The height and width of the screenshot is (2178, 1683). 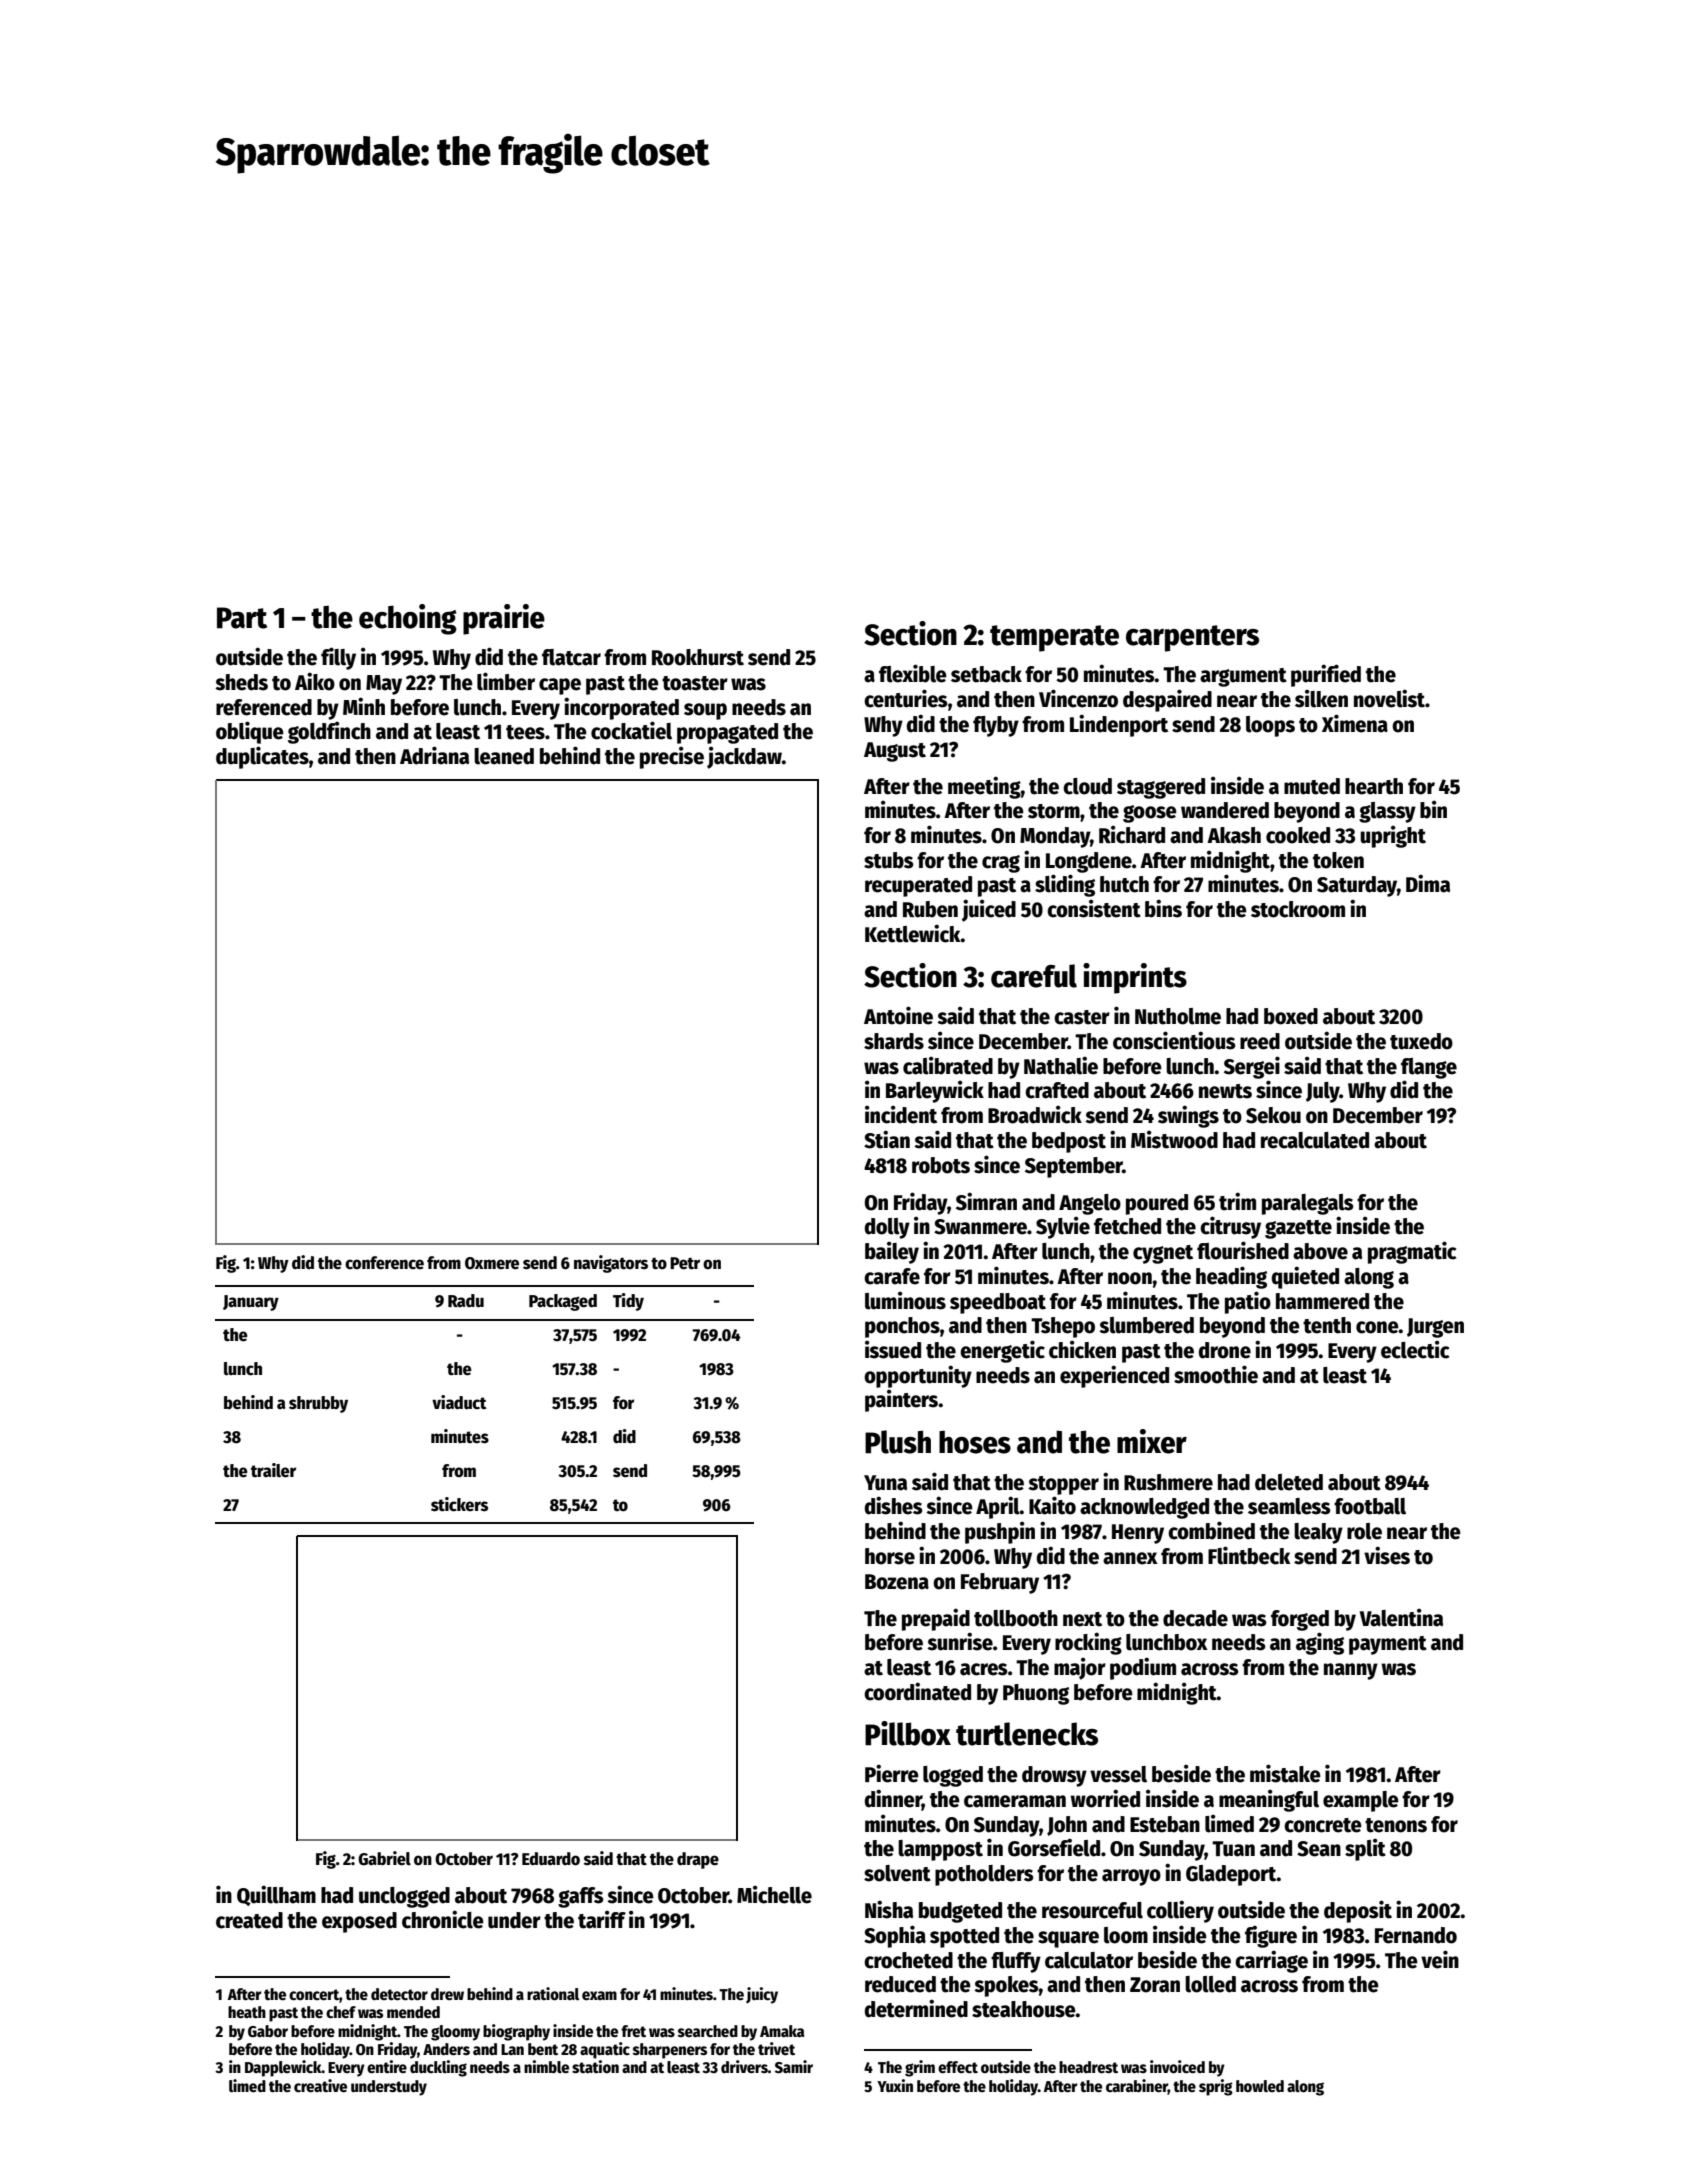 I want to click on conference, so click(x=384, y=1263).
